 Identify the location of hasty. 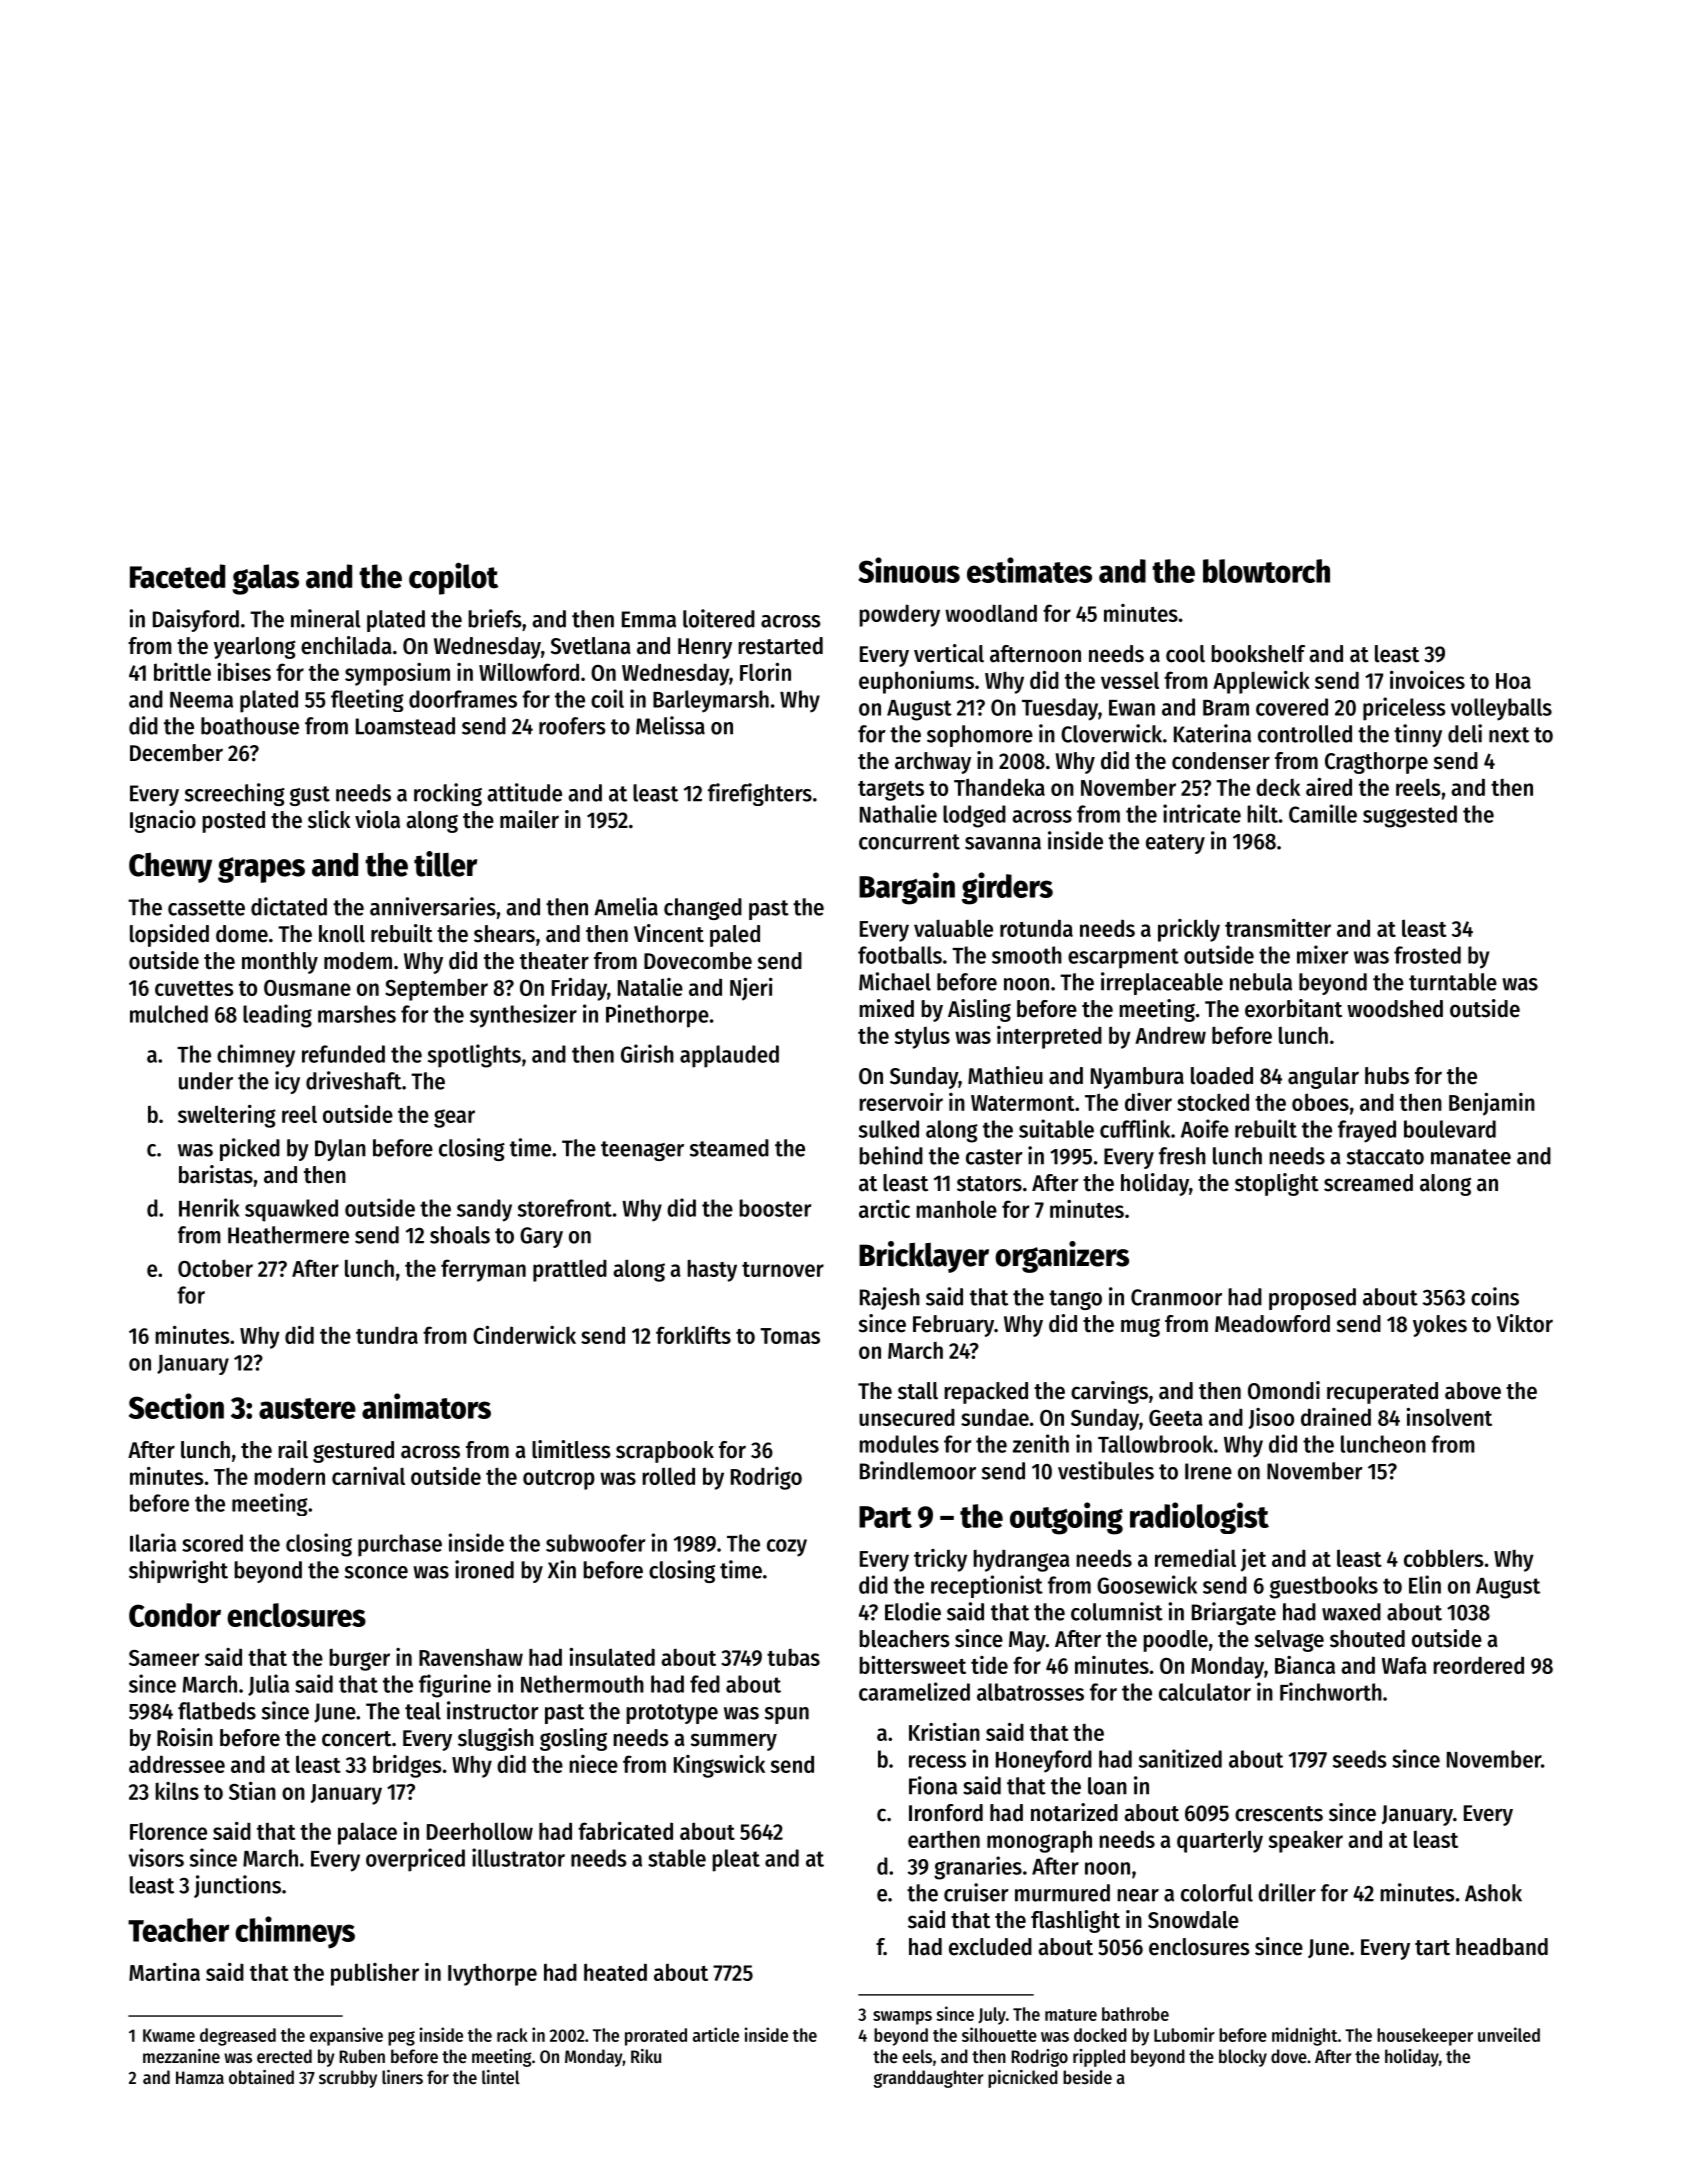
(712, 1271).
